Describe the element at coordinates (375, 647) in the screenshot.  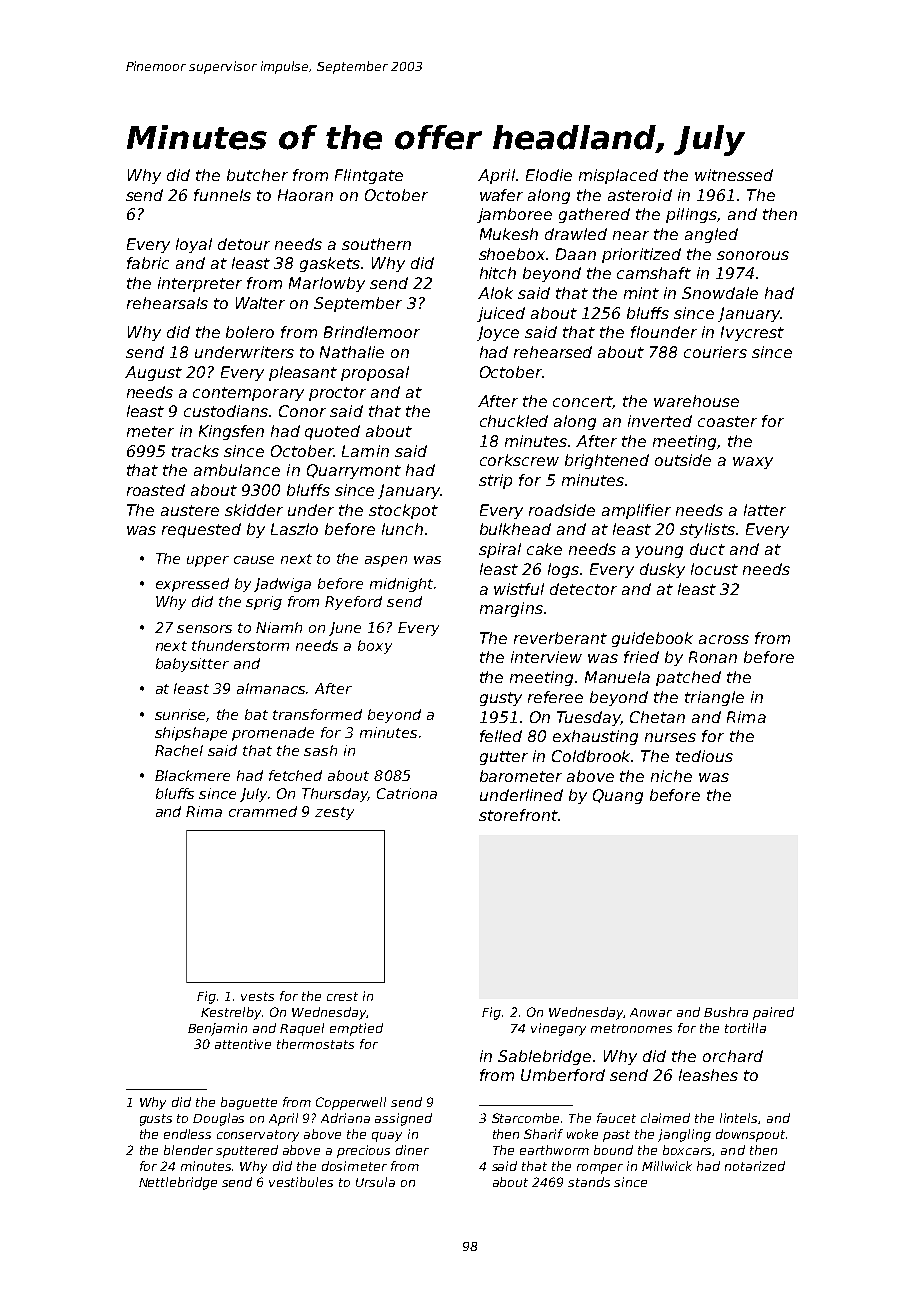
I see `boxy` at that location.
